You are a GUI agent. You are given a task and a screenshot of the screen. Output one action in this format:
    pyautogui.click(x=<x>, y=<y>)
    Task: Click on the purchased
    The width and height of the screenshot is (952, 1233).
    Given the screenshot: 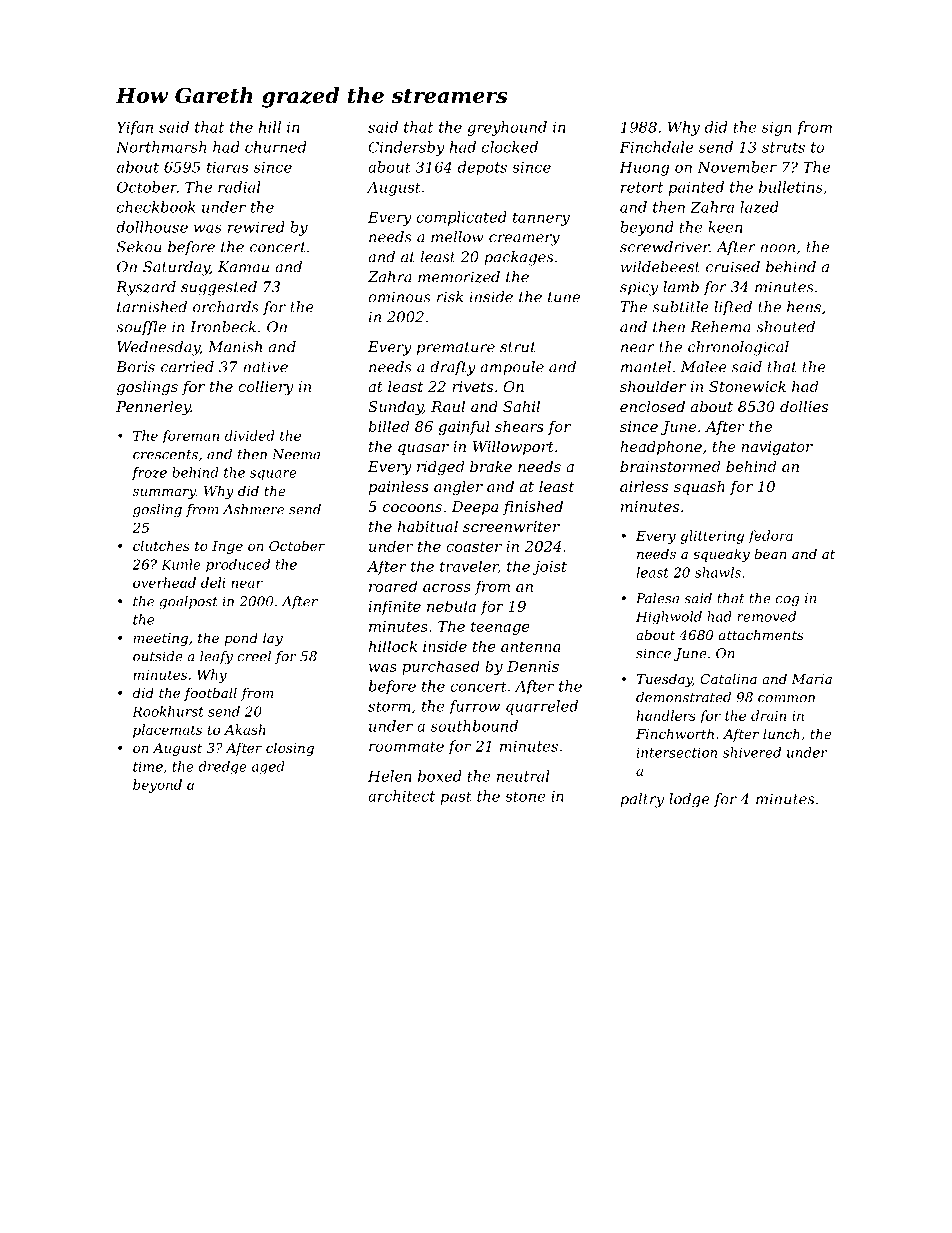 What is the action you would take?
    pyautogui.click(x=441, y=667)
